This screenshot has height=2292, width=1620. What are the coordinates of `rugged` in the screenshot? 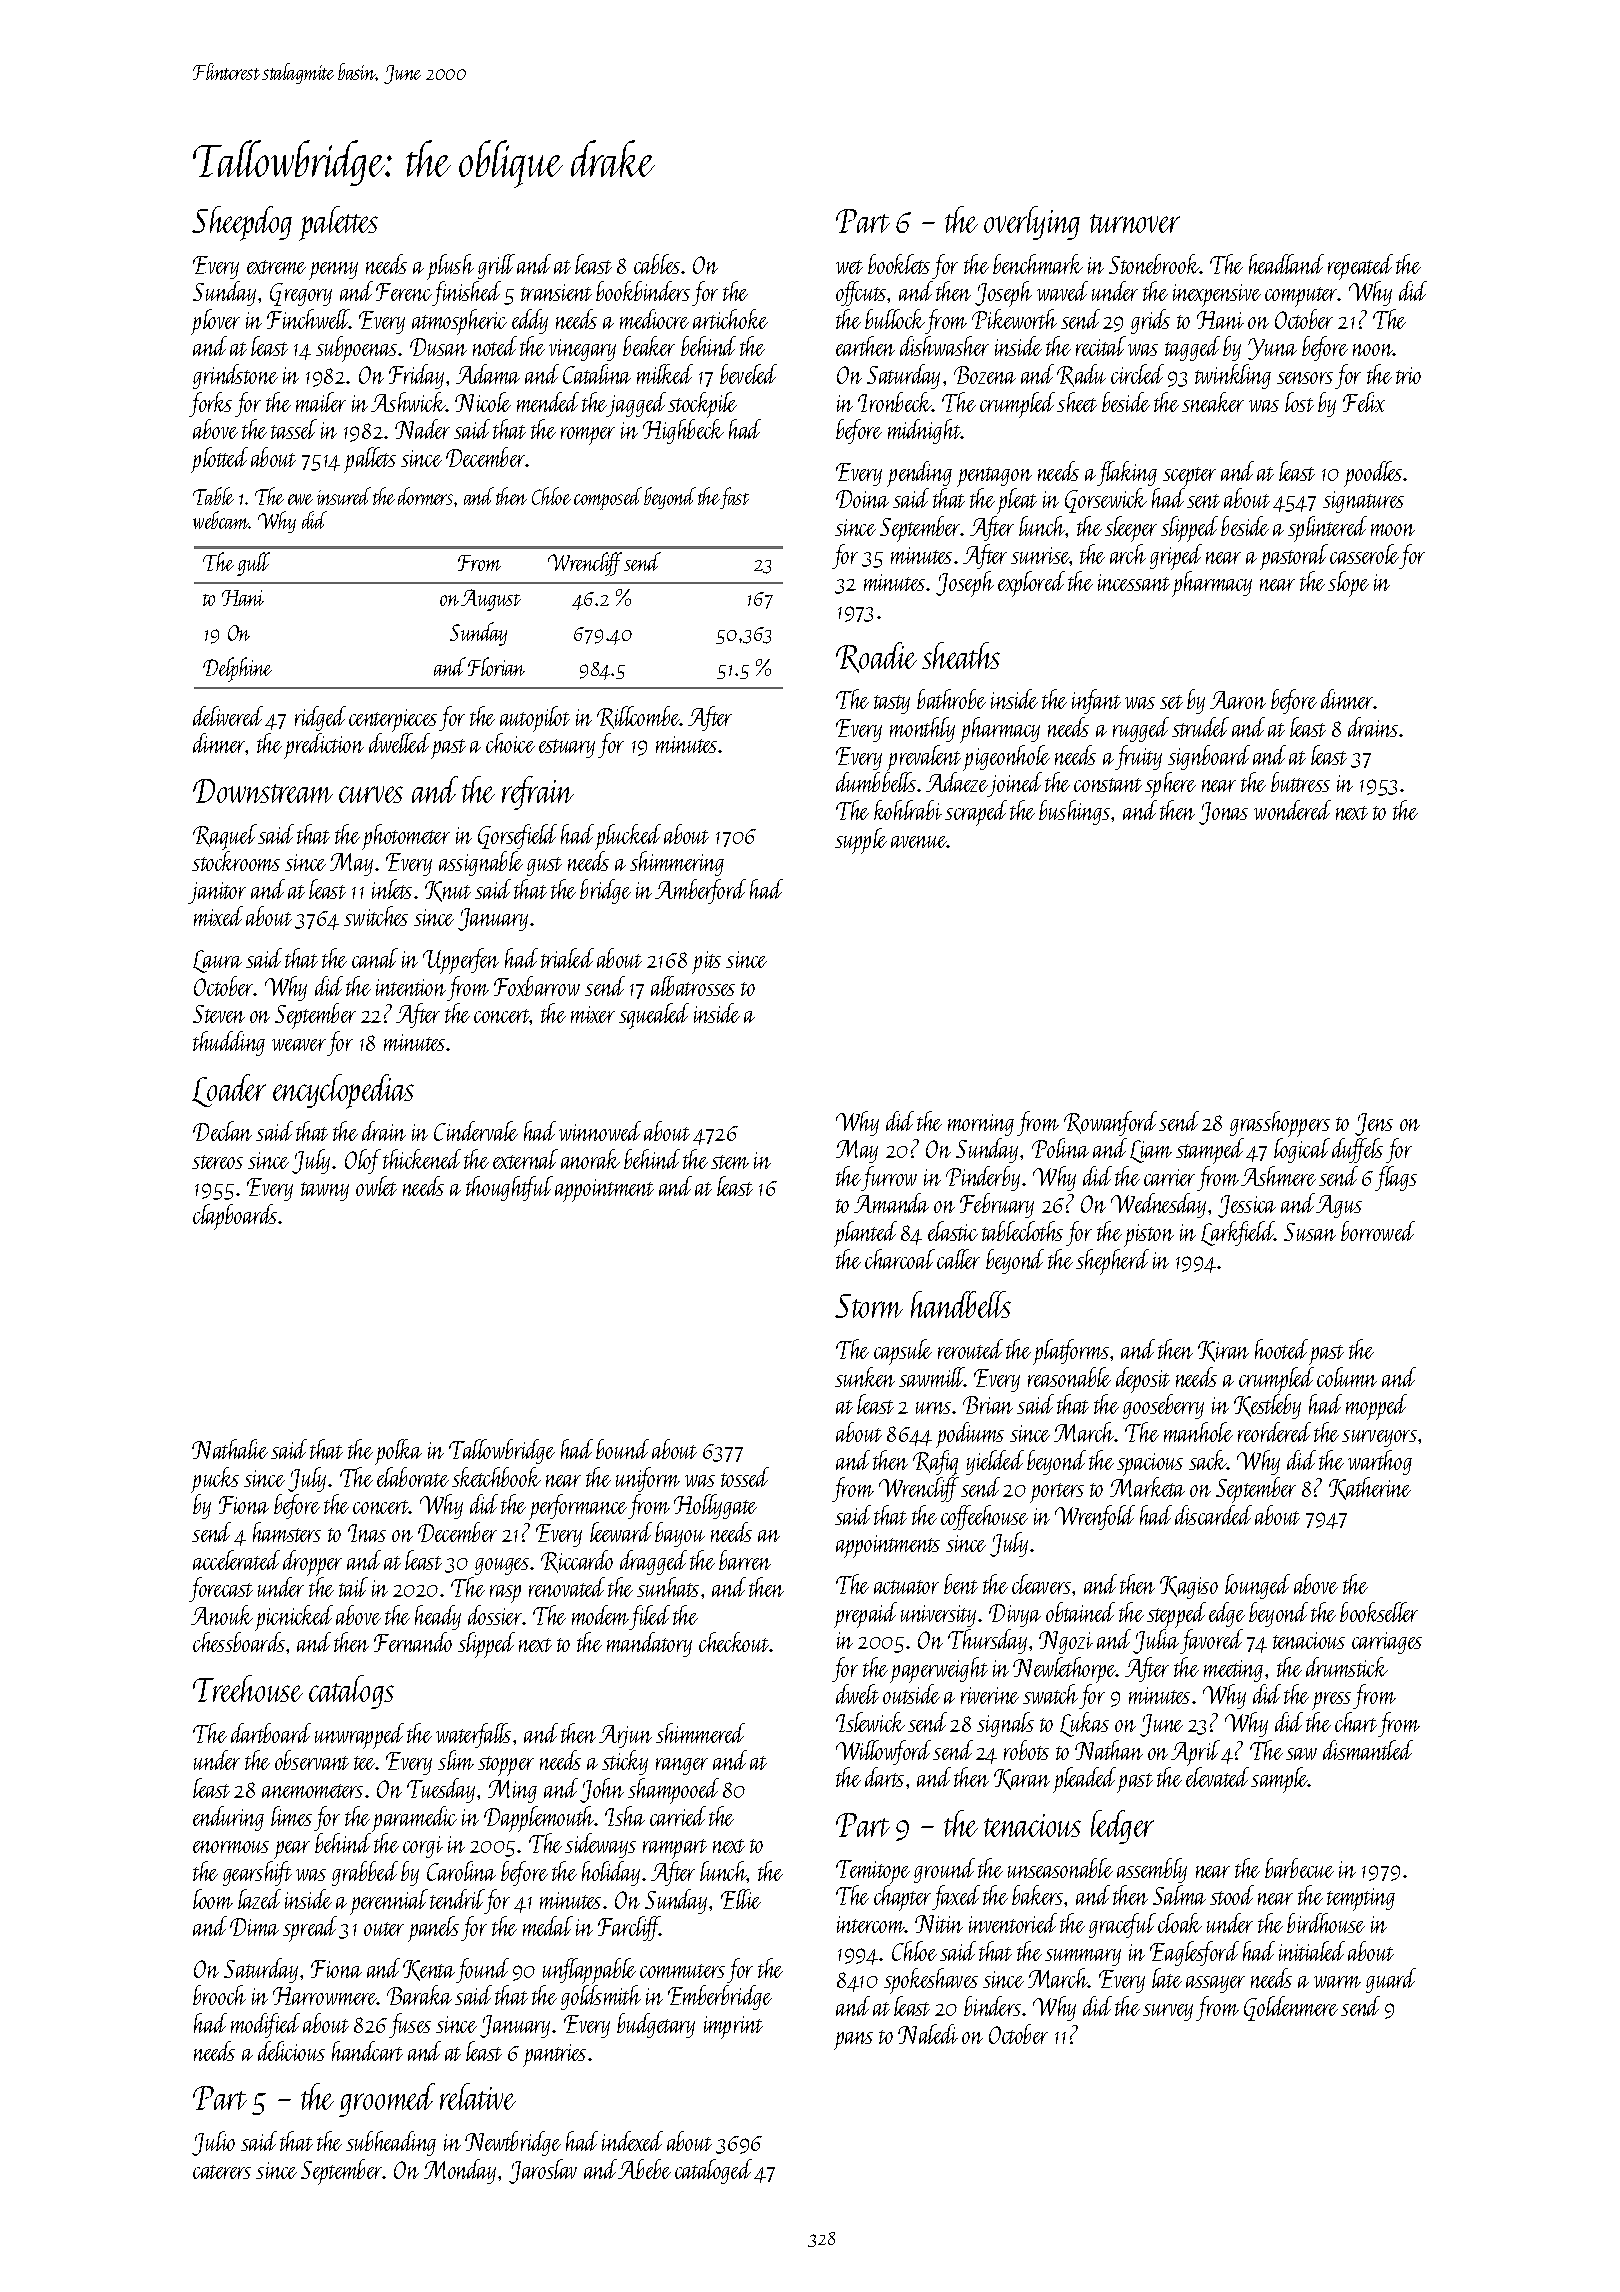 It's located at (1141, 729).
